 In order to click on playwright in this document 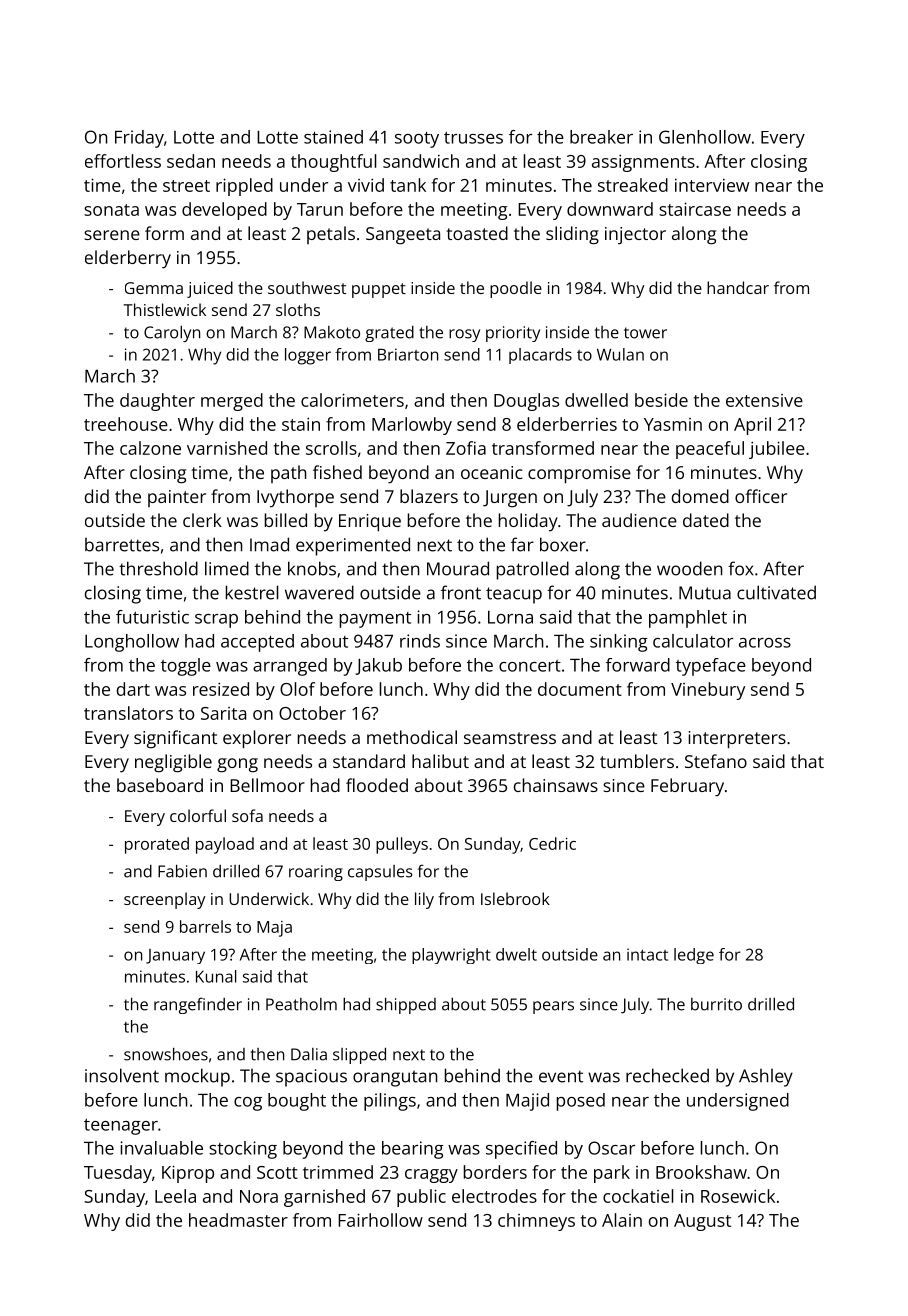, I will do `click(451, 956)`.
